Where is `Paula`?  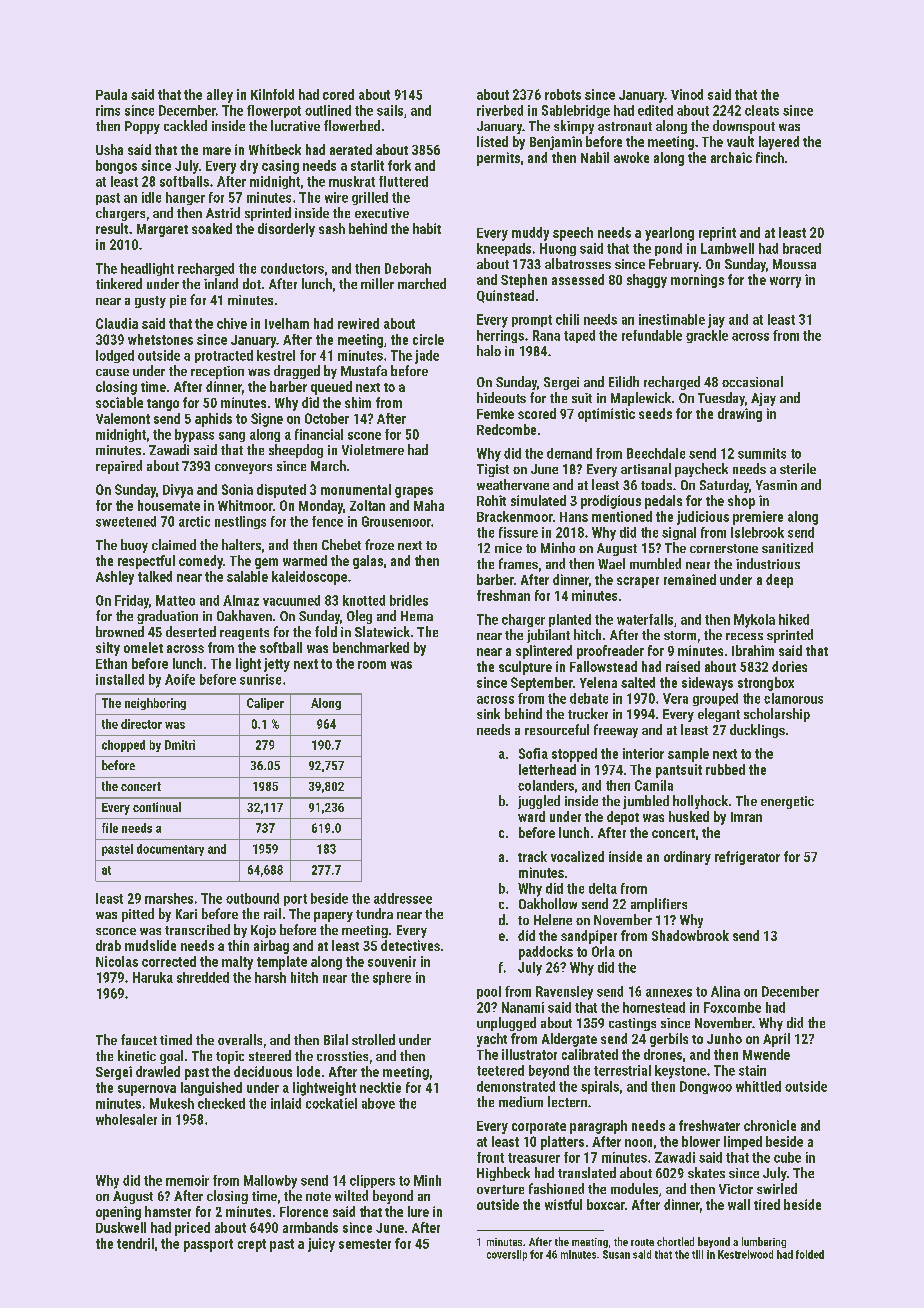 Paula is located at coordinates (111, 94).
